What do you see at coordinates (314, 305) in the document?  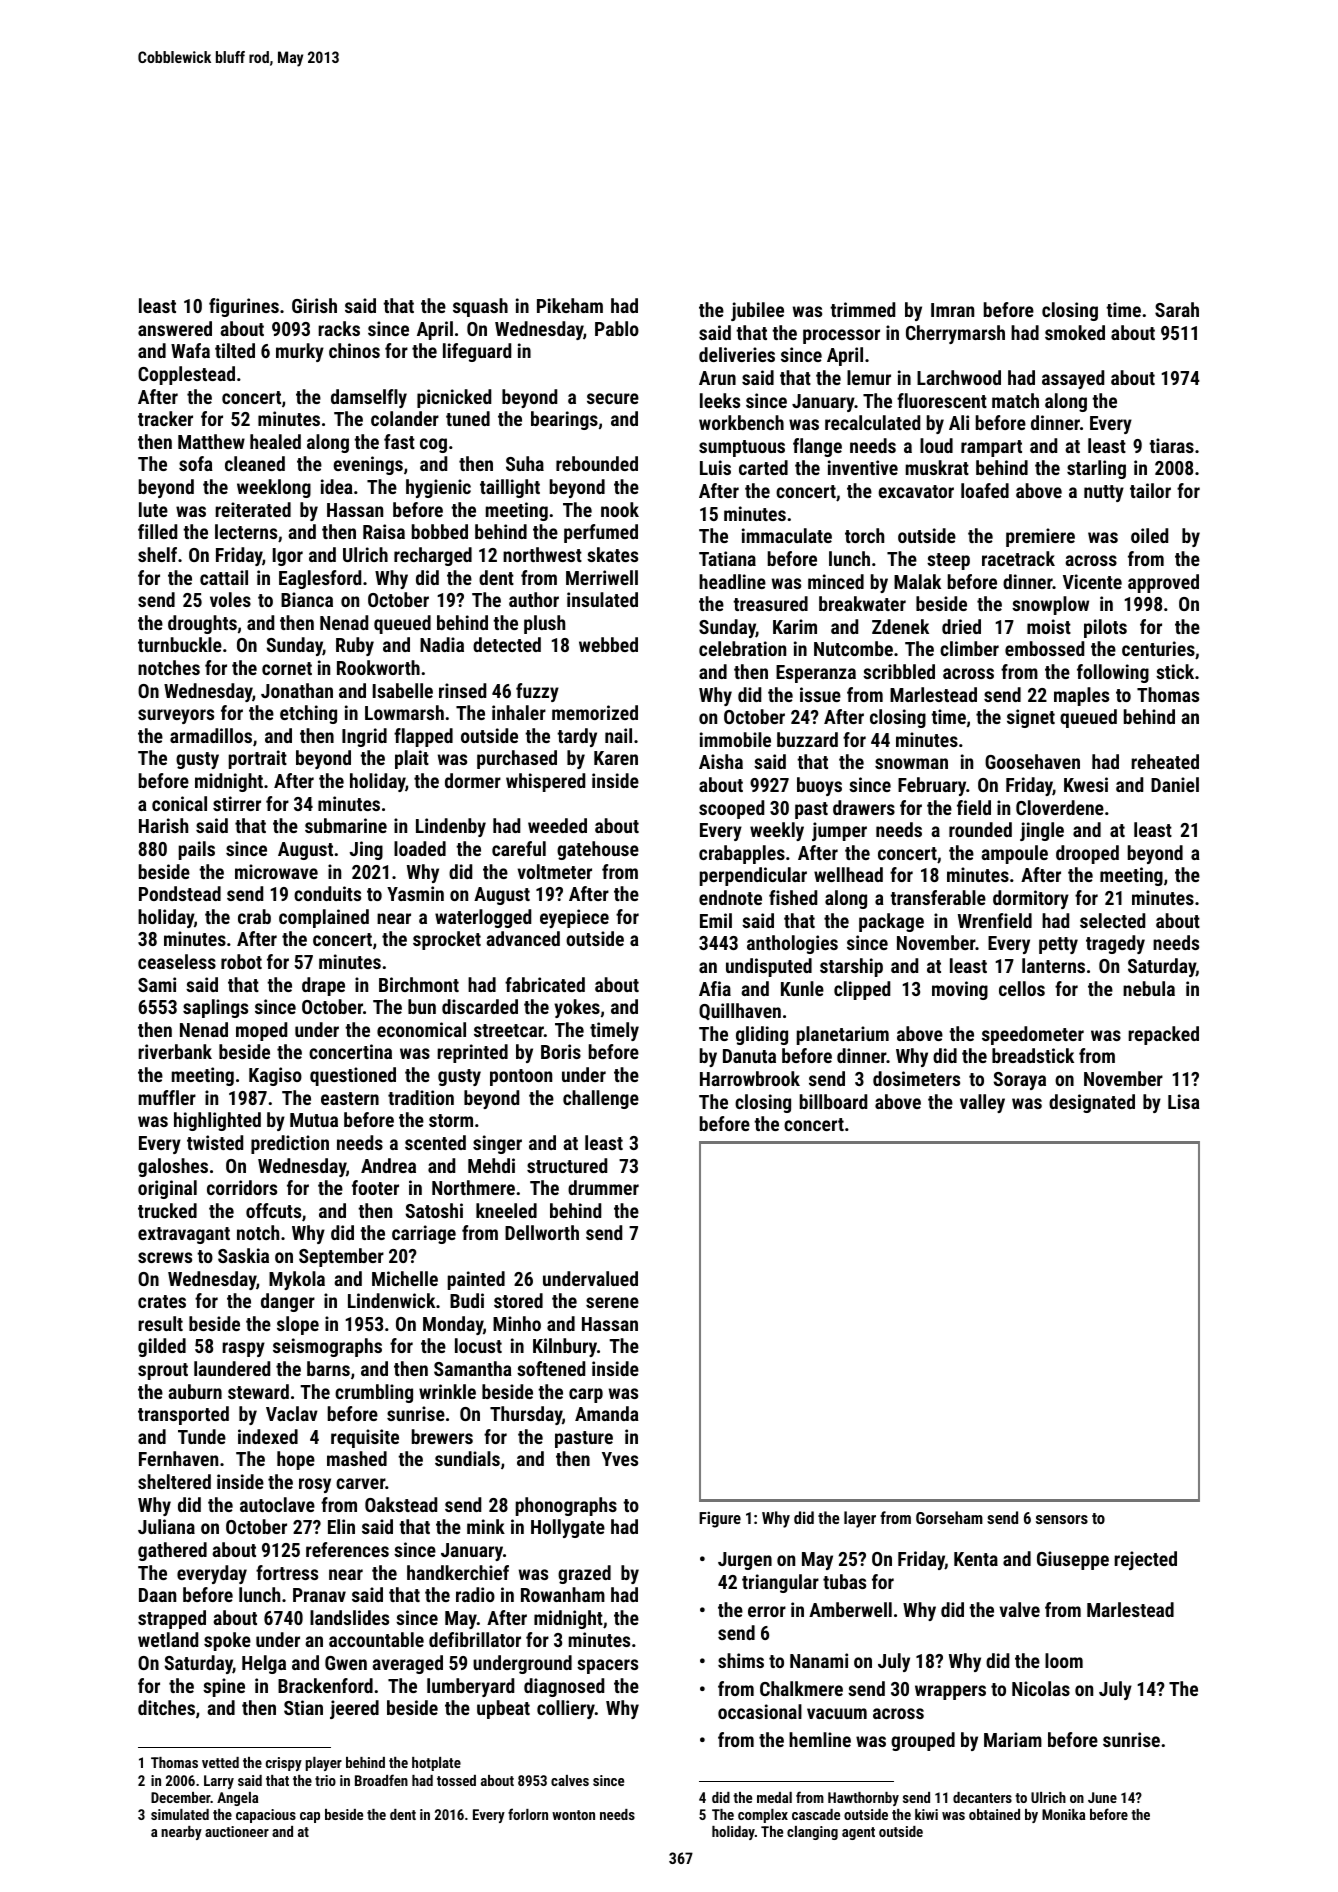 I see `Girish` at bounding box center [314, 305].
